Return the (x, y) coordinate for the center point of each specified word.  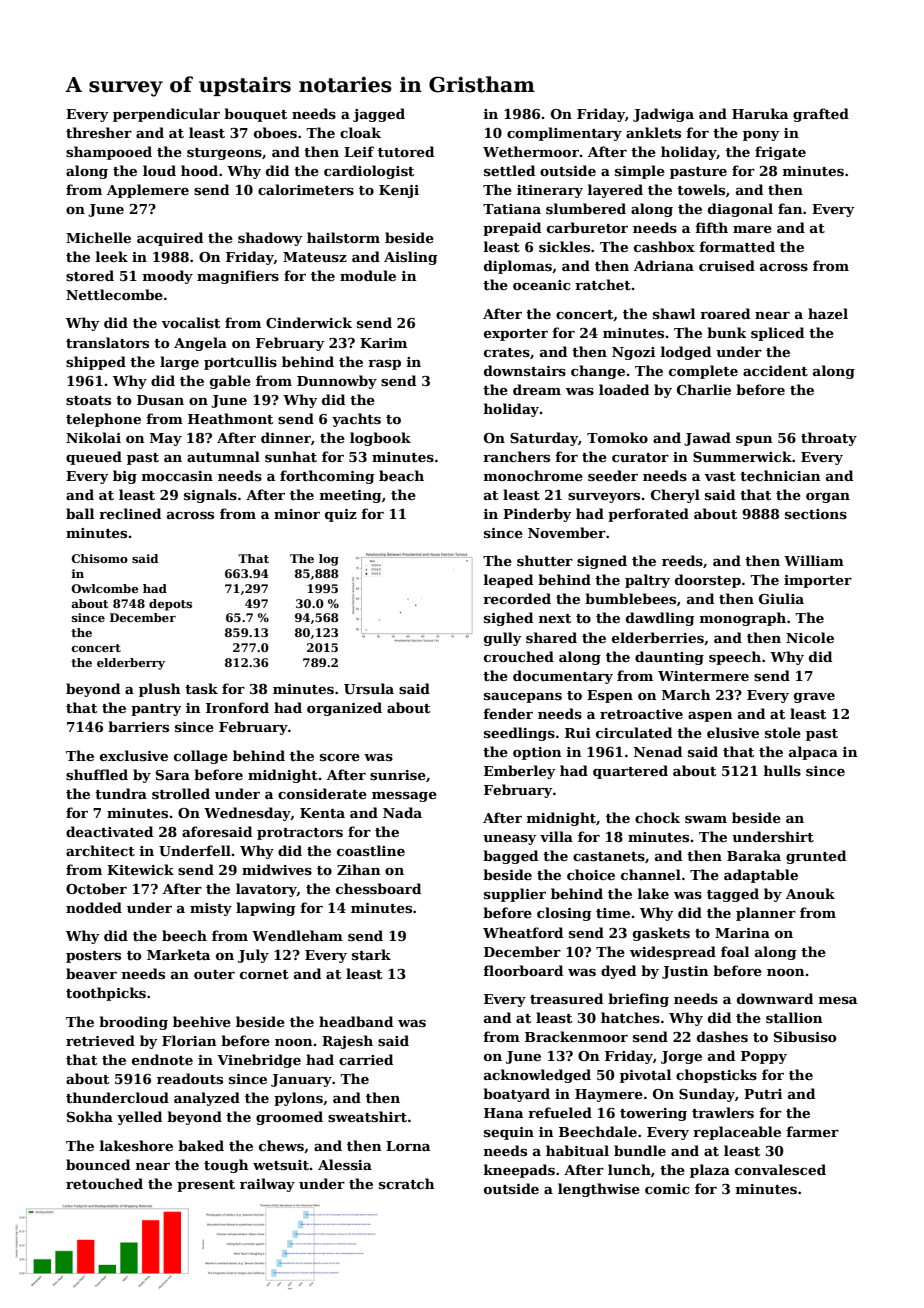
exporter (516, 335)
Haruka (760, 113)
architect (100, 850)
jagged (379, 115)
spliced (777, 334)
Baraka (754, 855)
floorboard (523, 970)
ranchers (516, 456)
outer (214, 974)
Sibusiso (805, 1036)
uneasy (510, 840)
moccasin (177, 476)
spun (754, 441)
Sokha (90, 1116)
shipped (96, 363)
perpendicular (166, 115)
